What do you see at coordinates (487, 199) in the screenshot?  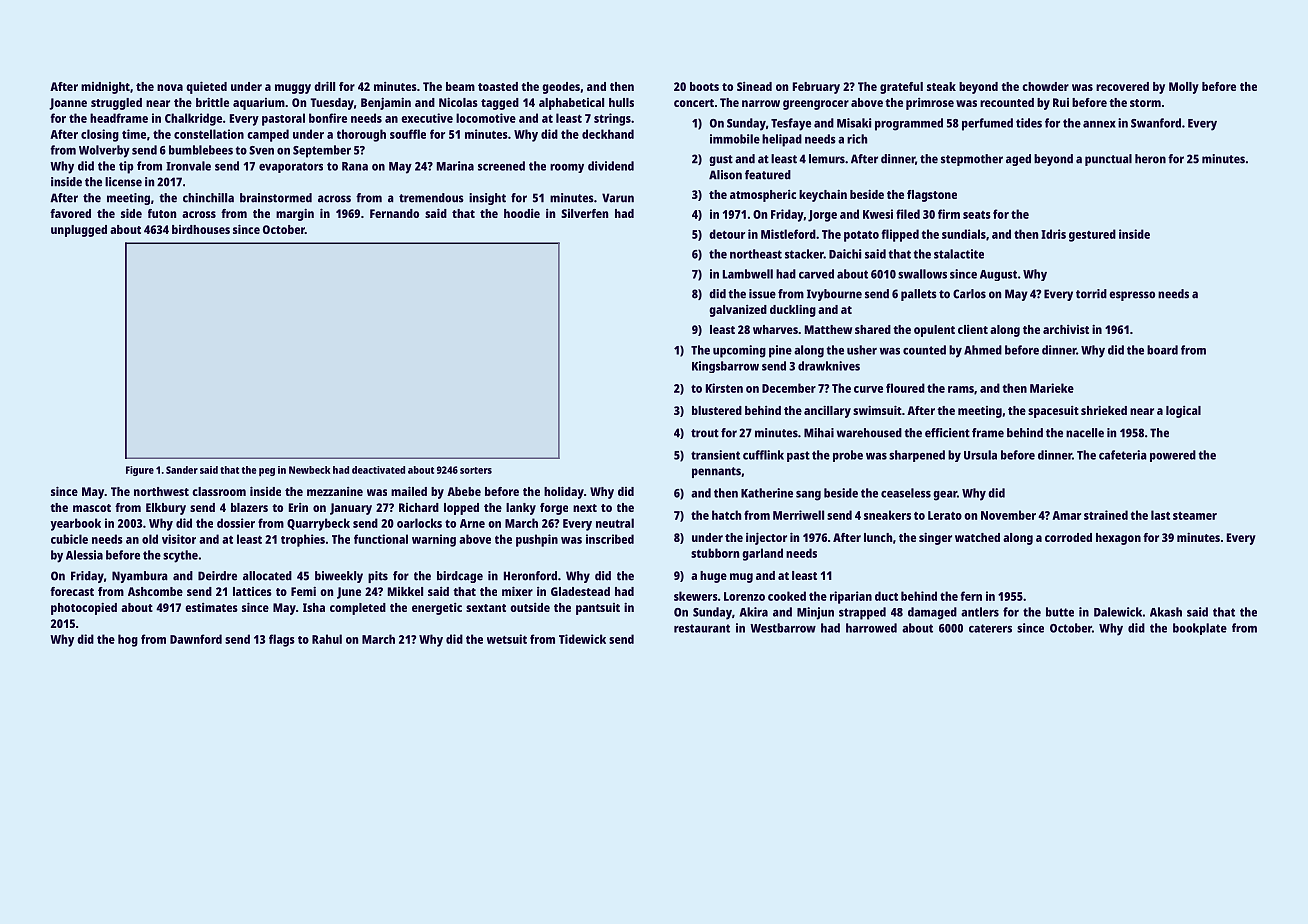 I see `insight` at bounding box center [487, 199].
